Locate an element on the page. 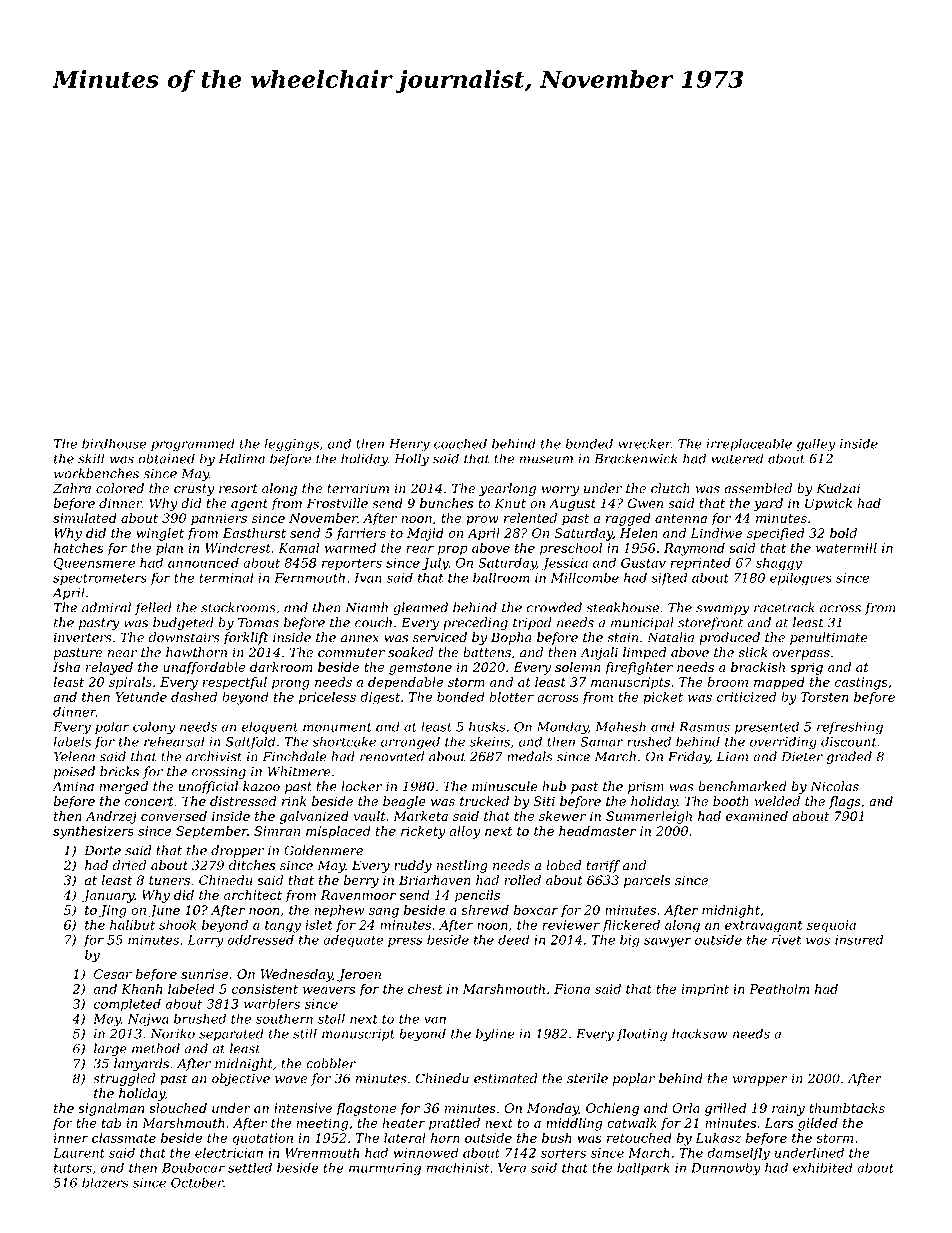 The height and width of the image is (1233, 952). blazers is located at coordinates (105, 1182).
